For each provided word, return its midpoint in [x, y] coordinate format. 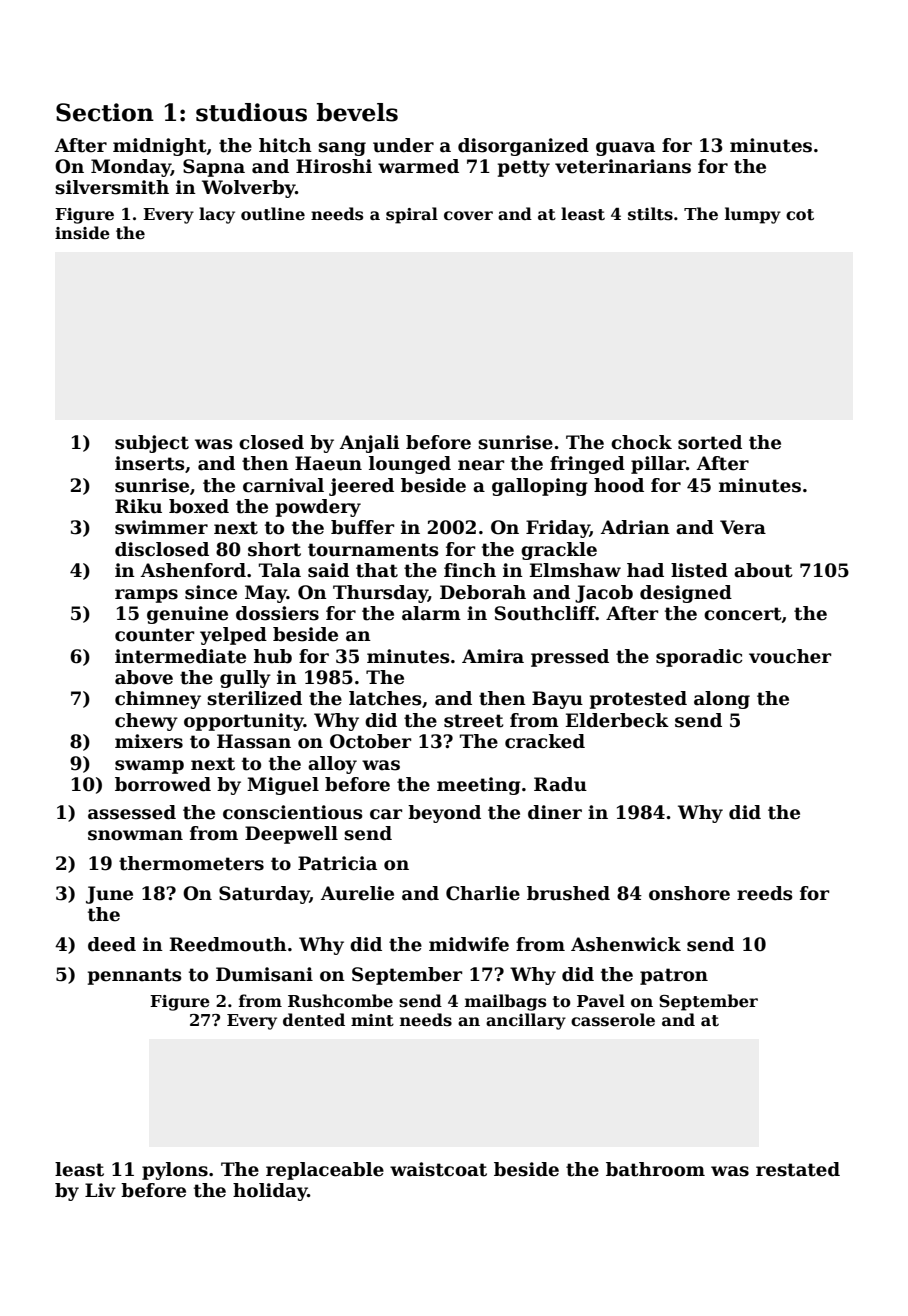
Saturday [264, 895]
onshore [689, 893]
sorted [710, 442]
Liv [100, 1190]
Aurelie [357, 893]
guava [625, 149]
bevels [357, 112]
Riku [138, 506]
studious [251, 112]
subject [152, 444]
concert [743, 614]
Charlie [483, 893]
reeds [765, 893]
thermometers [191, 863]
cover [468, 216]
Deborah [483, 592]
